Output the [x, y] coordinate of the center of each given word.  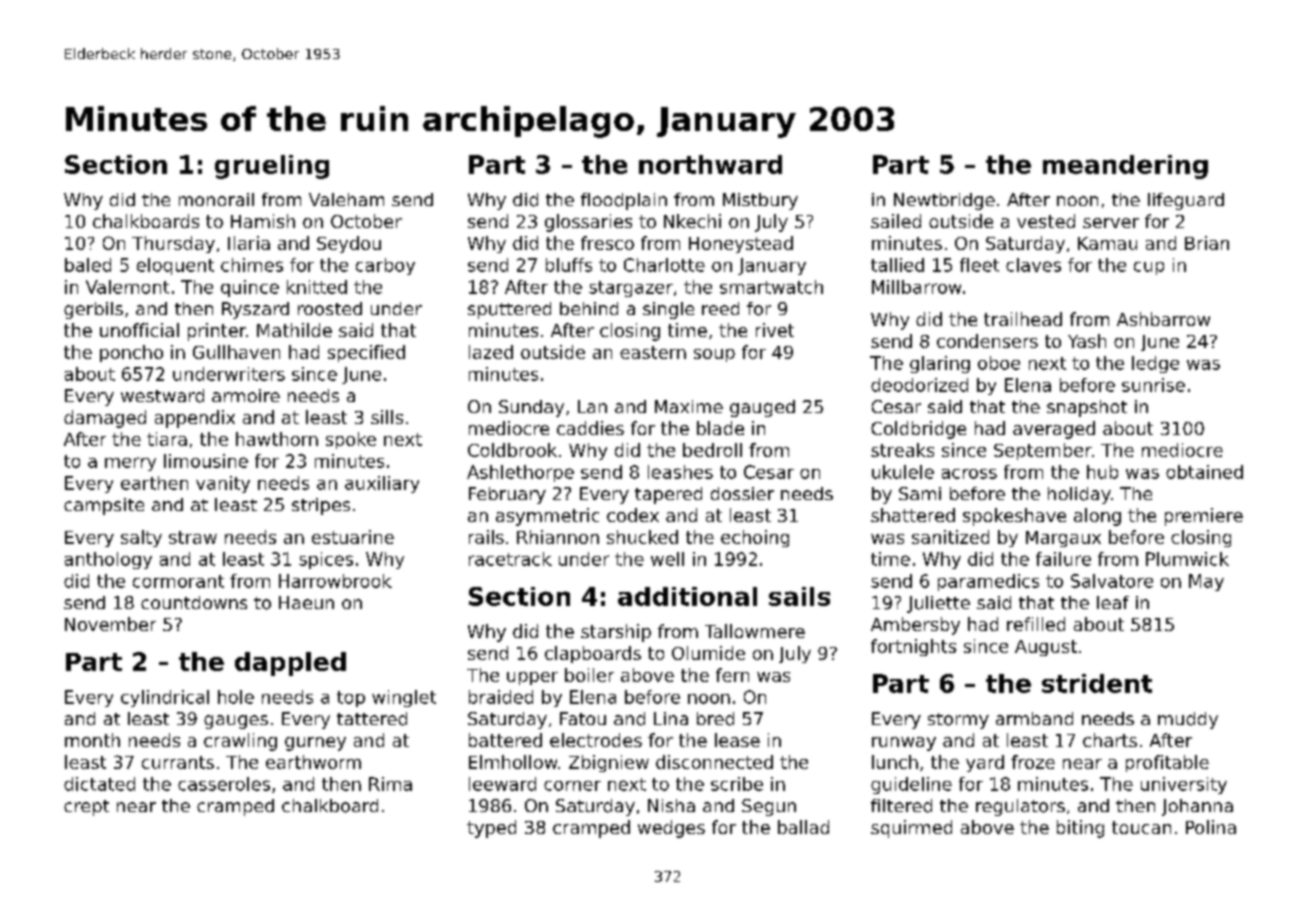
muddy [1188, 720]
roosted [330, 309]
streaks [902, 450]
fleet [979, 265]
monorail [216, 199]
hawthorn [277, 439]
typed [491, 829]
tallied [897, 265]
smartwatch [771, 287]
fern [732, 675]
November [110, 624]
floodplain [624, 201]
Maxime [689, 406]
